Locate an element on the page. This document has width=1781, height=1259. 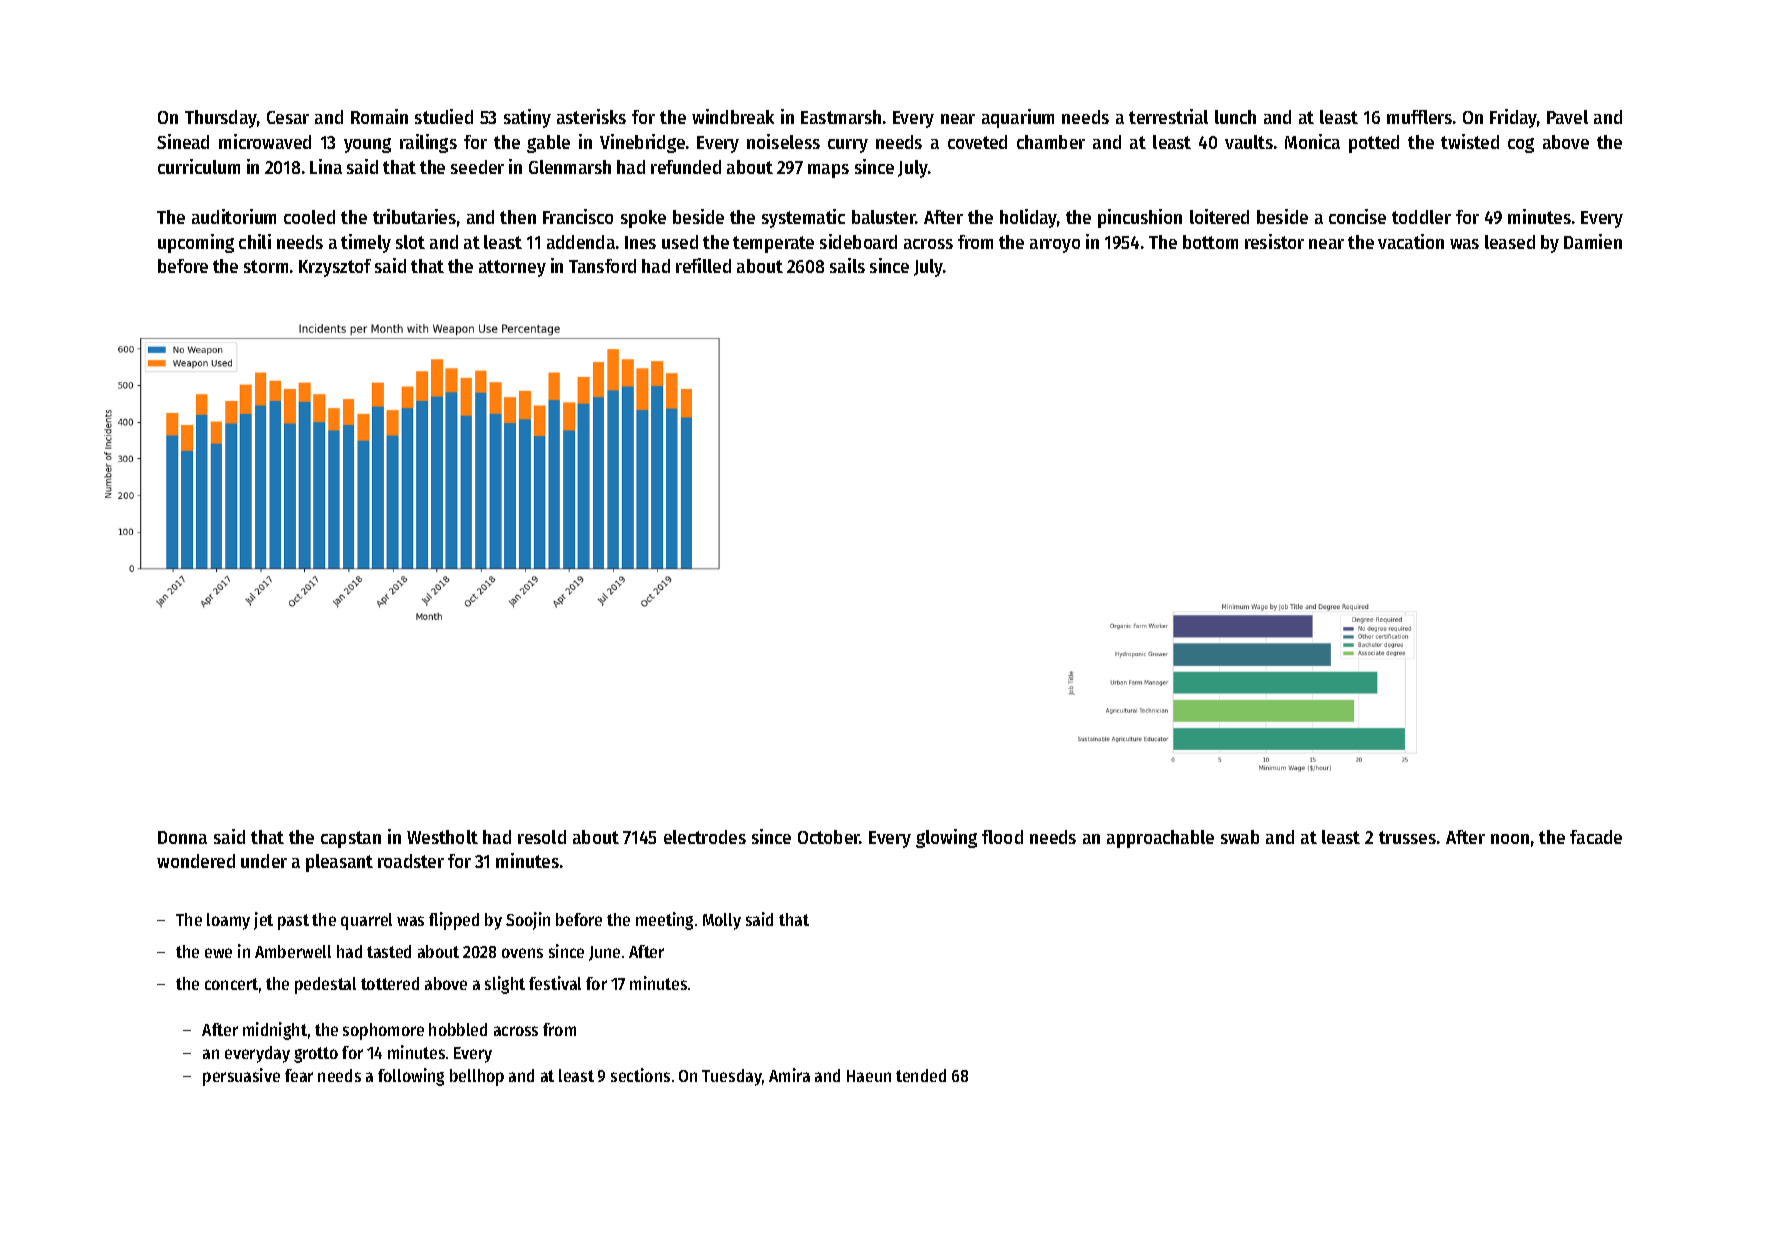
hobbled is located at coordinates (458, 1029).
